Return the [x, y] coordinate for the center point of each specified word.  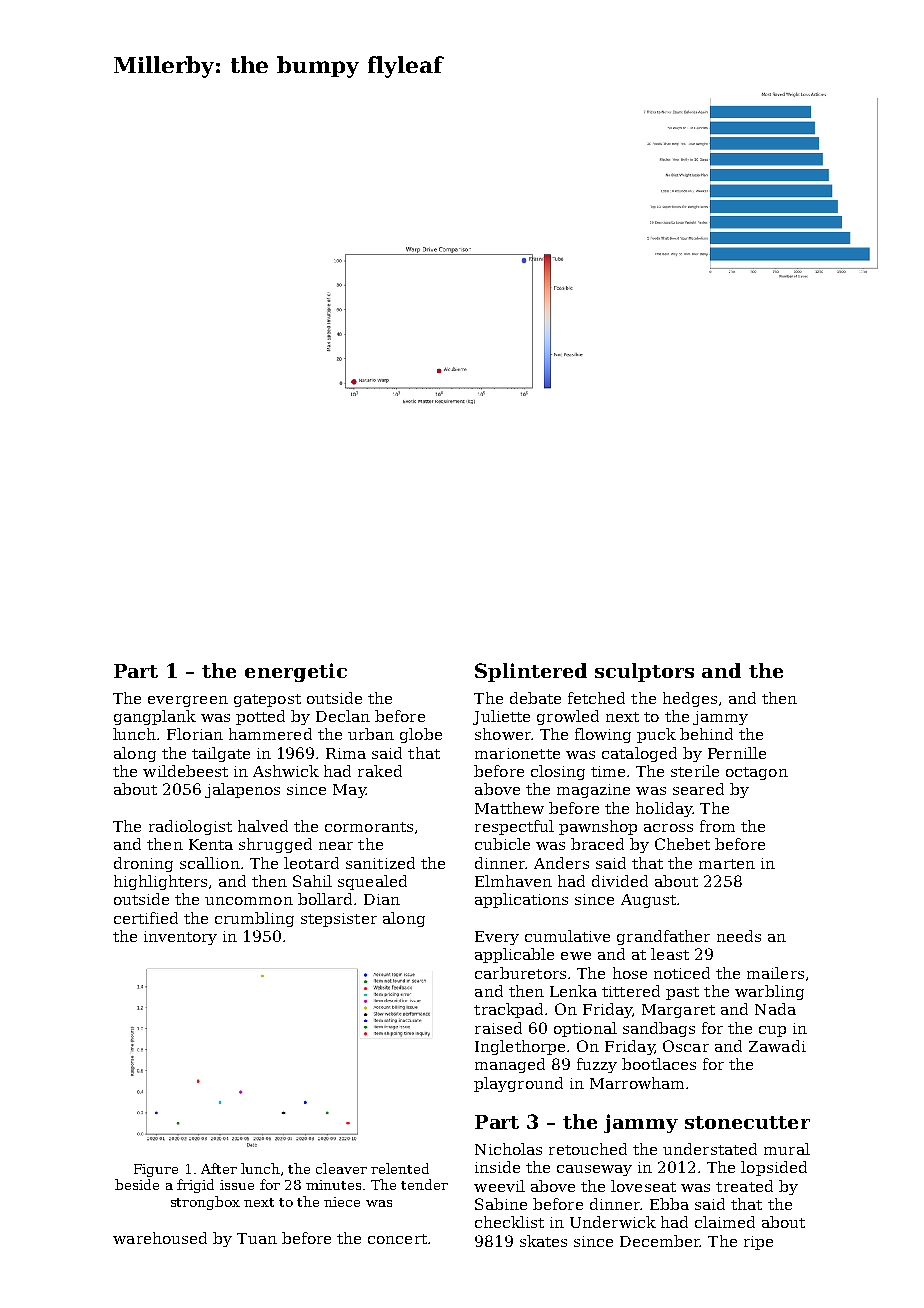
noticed [682, 973]
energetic [296, 672]
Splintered [531, 672]
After [219, 1168]
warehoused [160, 1238]
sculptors [644, 672]
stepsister [339, 920]
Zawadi [777, 1046]
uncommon [249, 901]
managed [510, 1065]
